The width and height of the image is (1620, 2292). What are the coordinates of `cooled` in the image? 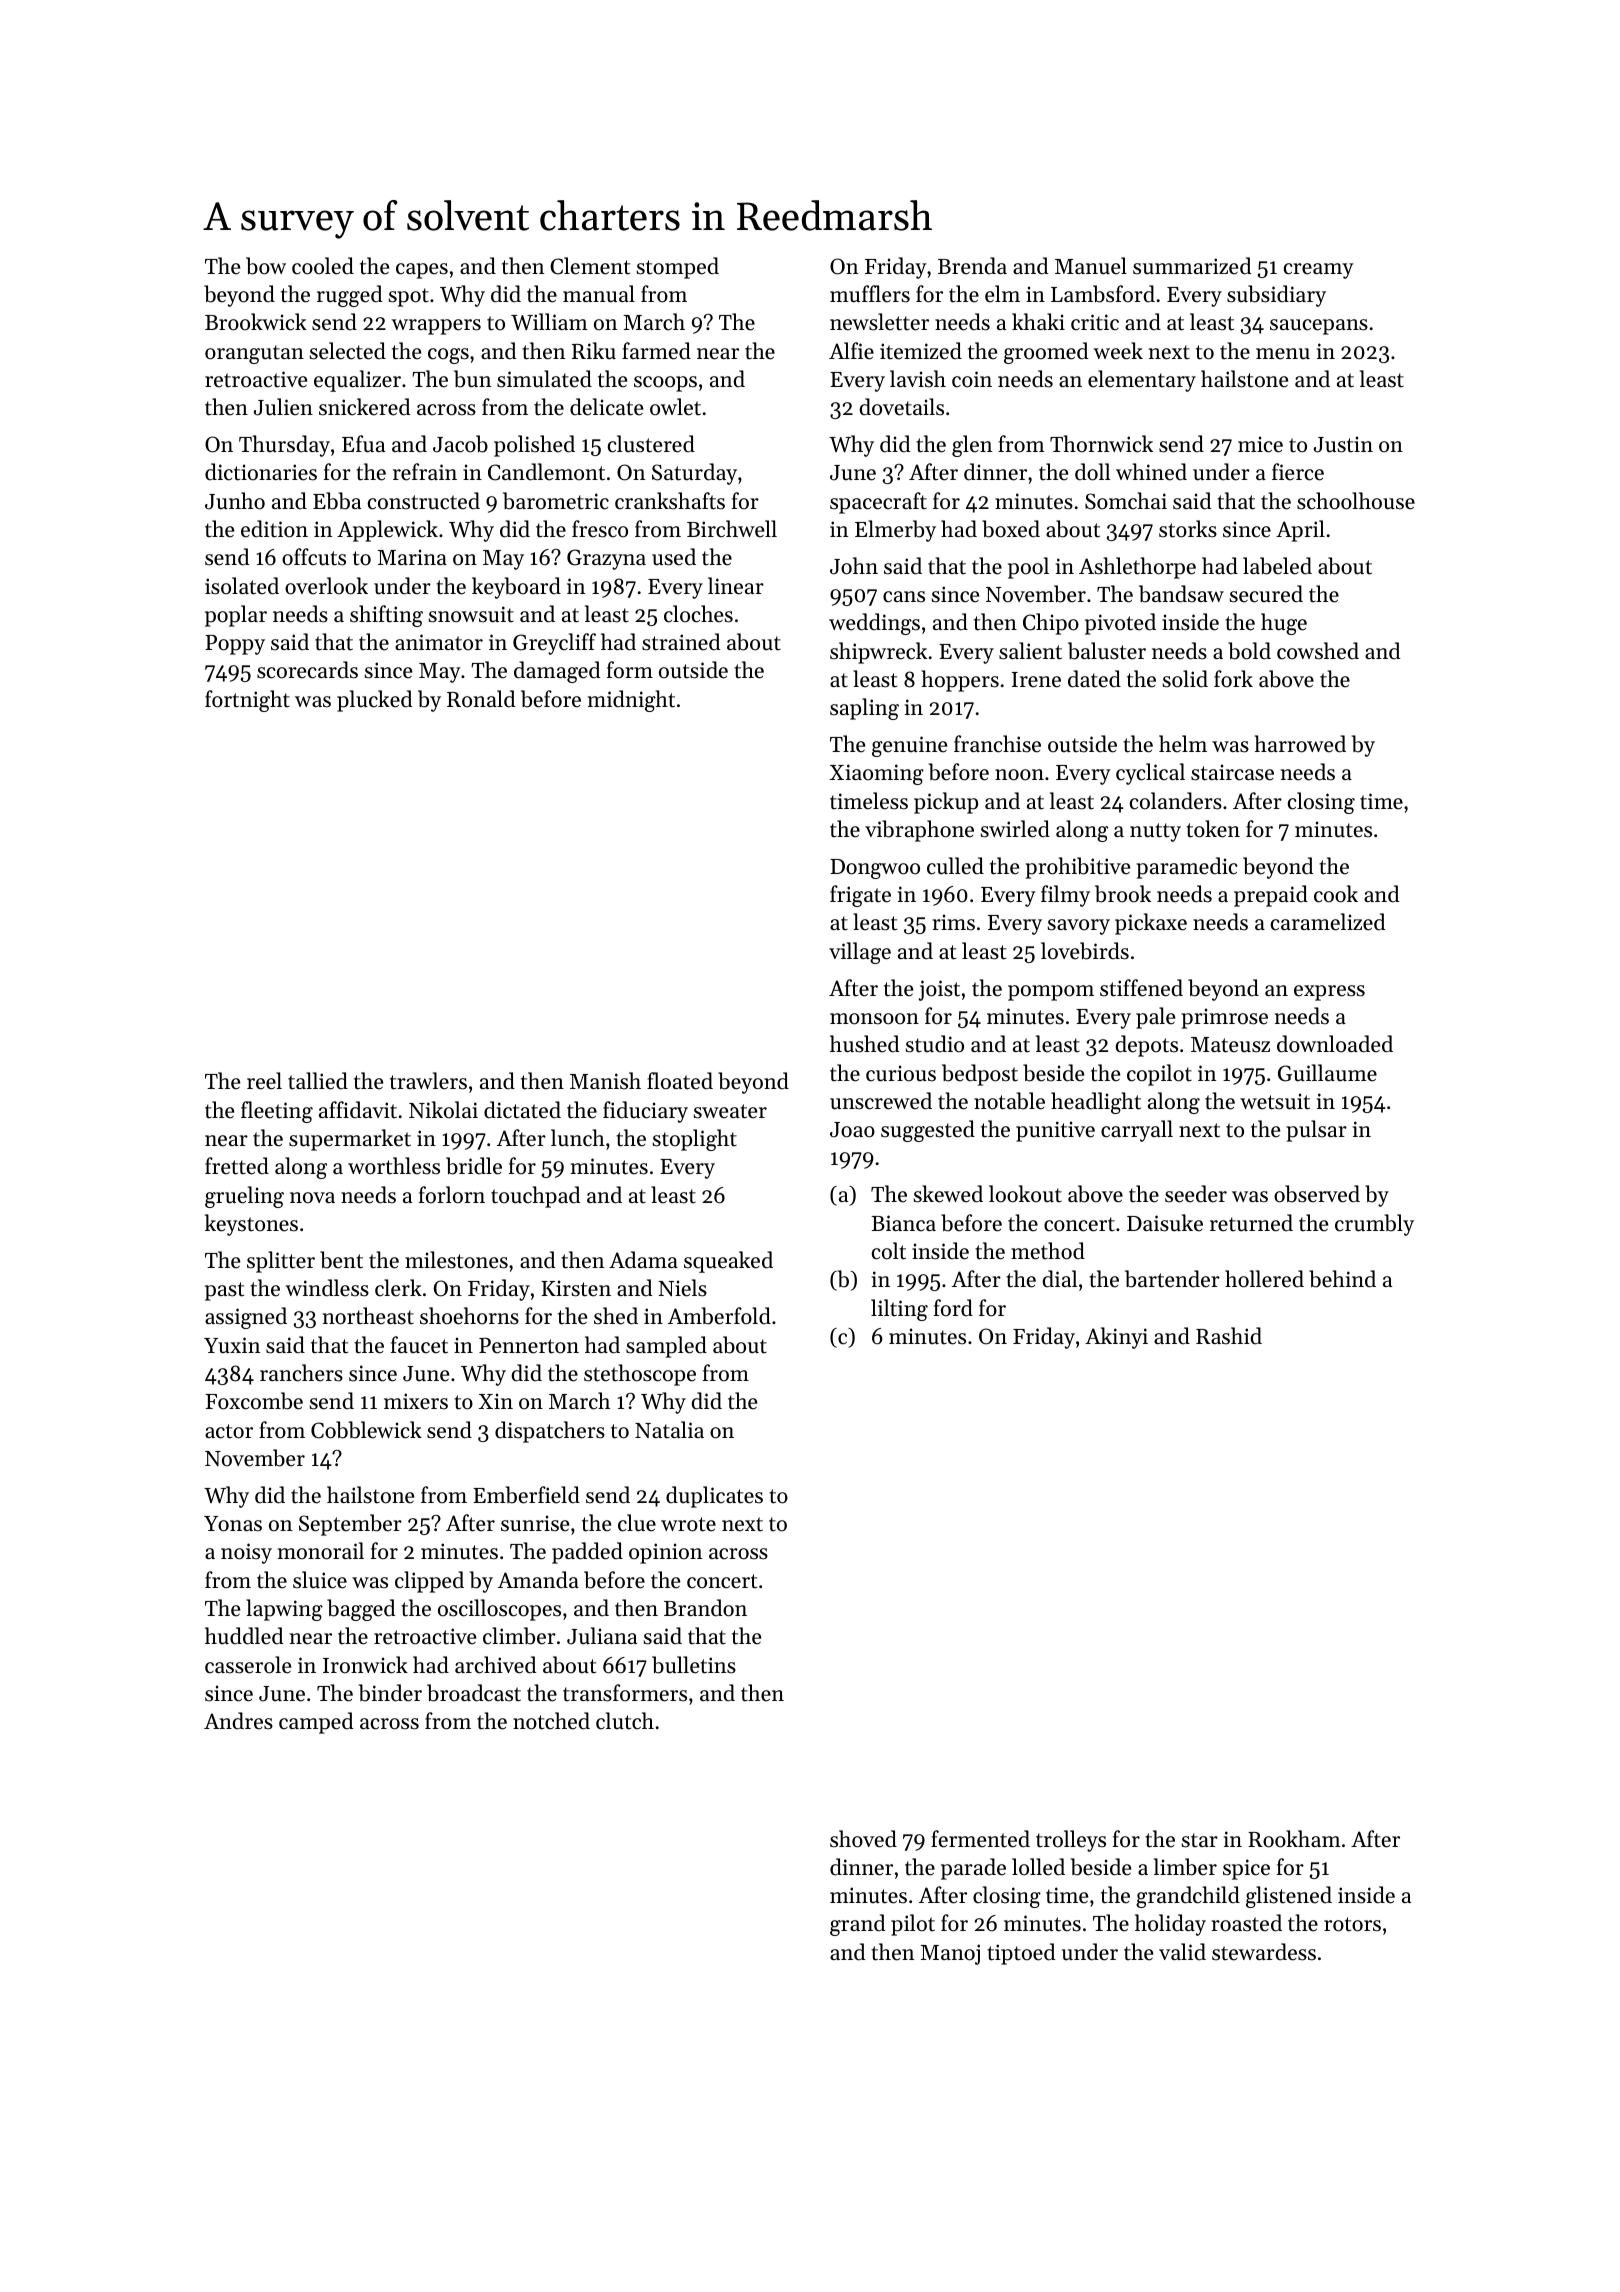 It's located at (323, 266).
